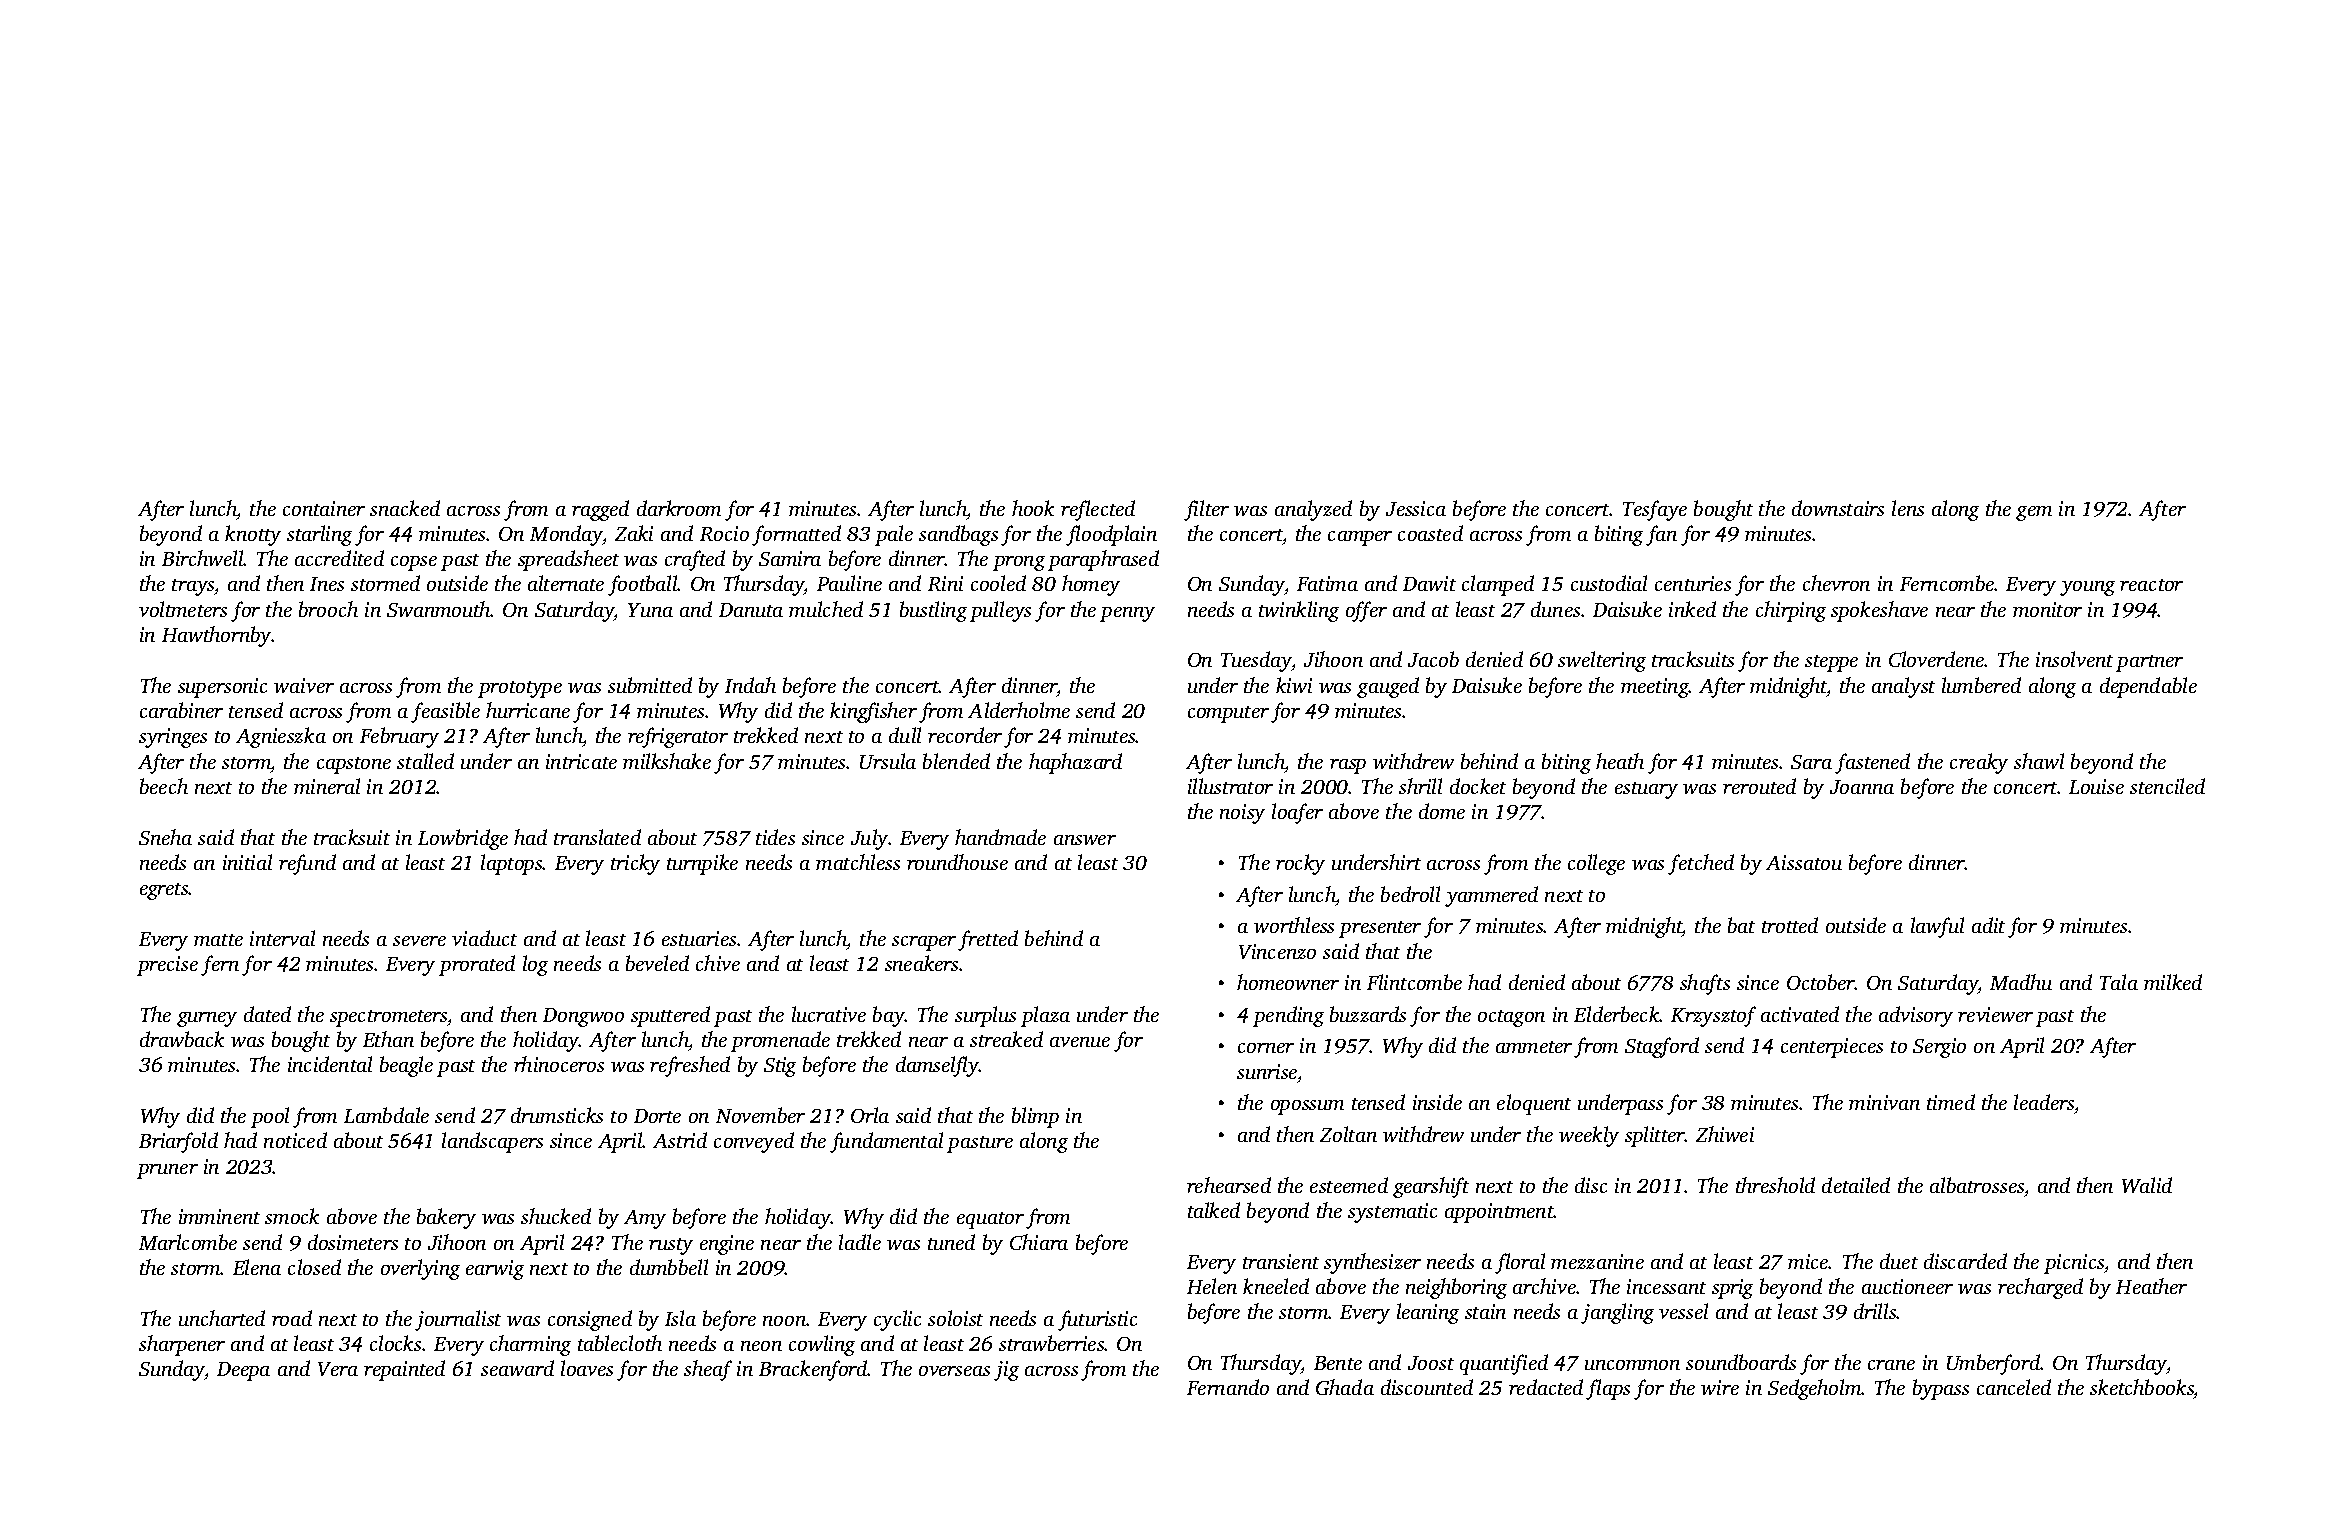 The image size is (2347, 1519). I want to click on plaza, so click(1045, 1016).
